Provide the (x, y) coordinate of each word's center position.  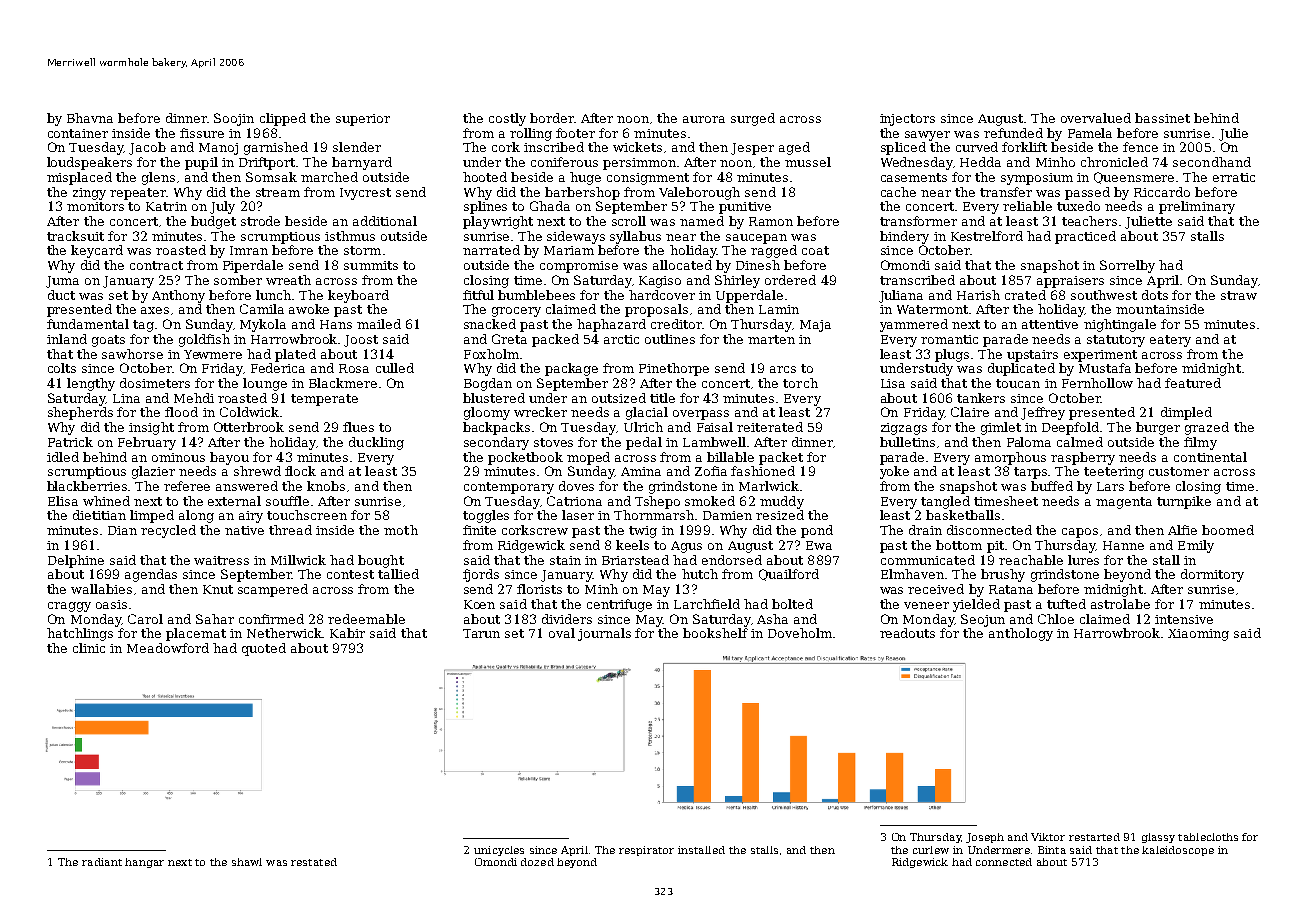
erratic (1234, 177)
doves (576, 486)
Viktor (1048, 837)
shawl (247, 862)
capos (1080, 533)
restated (314, 862)
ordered (790, 280)
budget (213, 222)
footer (575, 133)
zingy (89, 194)
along (196, 516)
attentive (1050, 324)
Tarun (481, 633)
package (571, 369)
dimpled (1186, 413)
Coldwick (249, 412)
